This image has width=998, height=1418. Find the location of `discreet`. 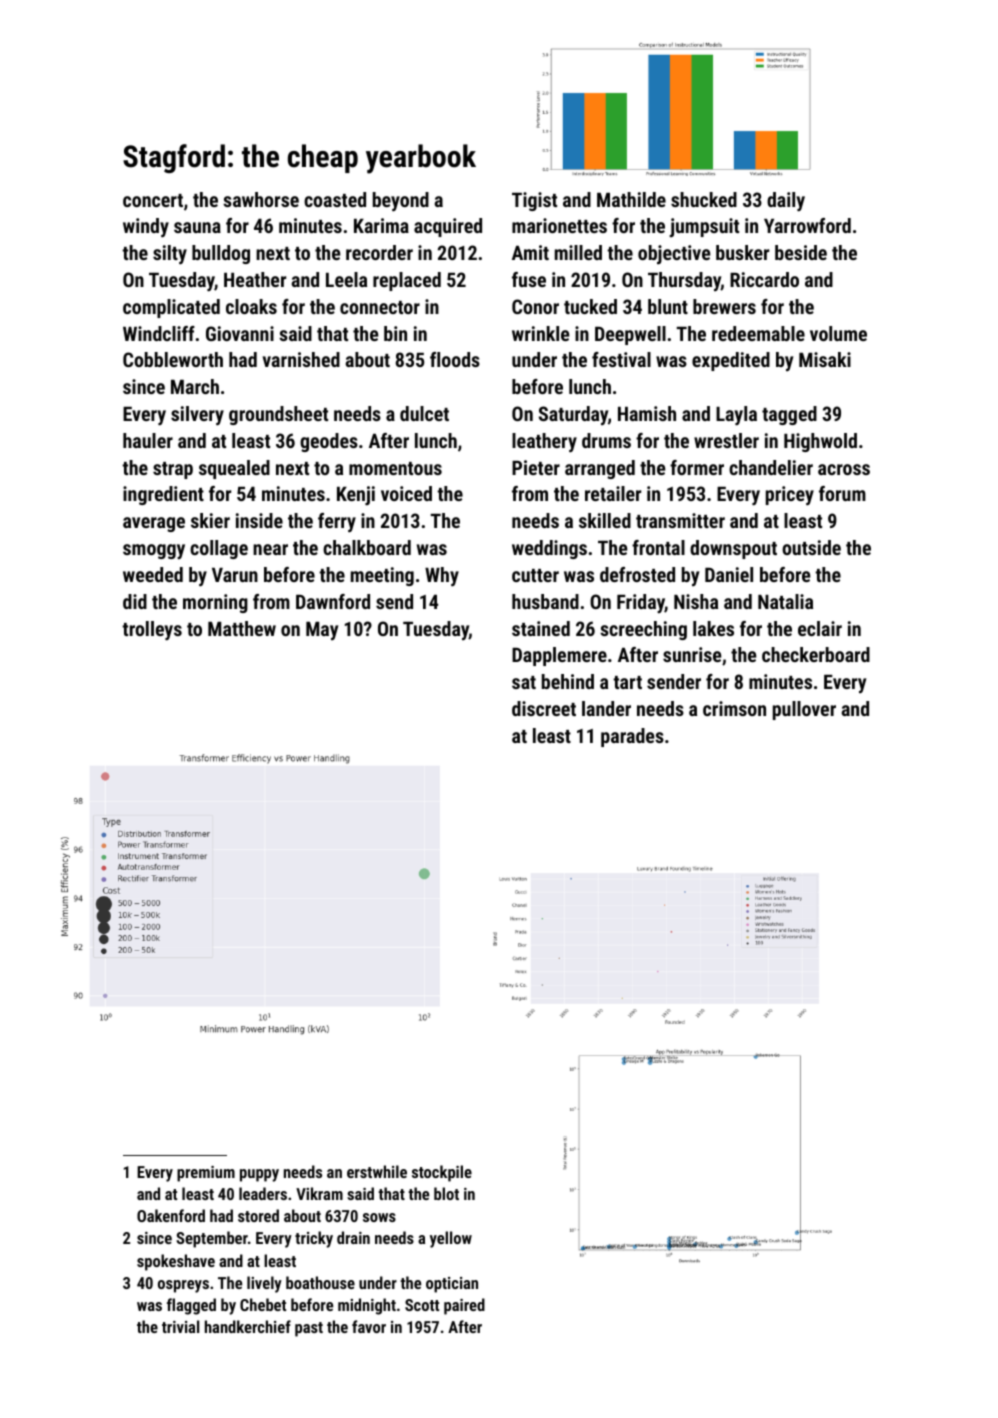

discreet is located at coordinates (544, 708).
